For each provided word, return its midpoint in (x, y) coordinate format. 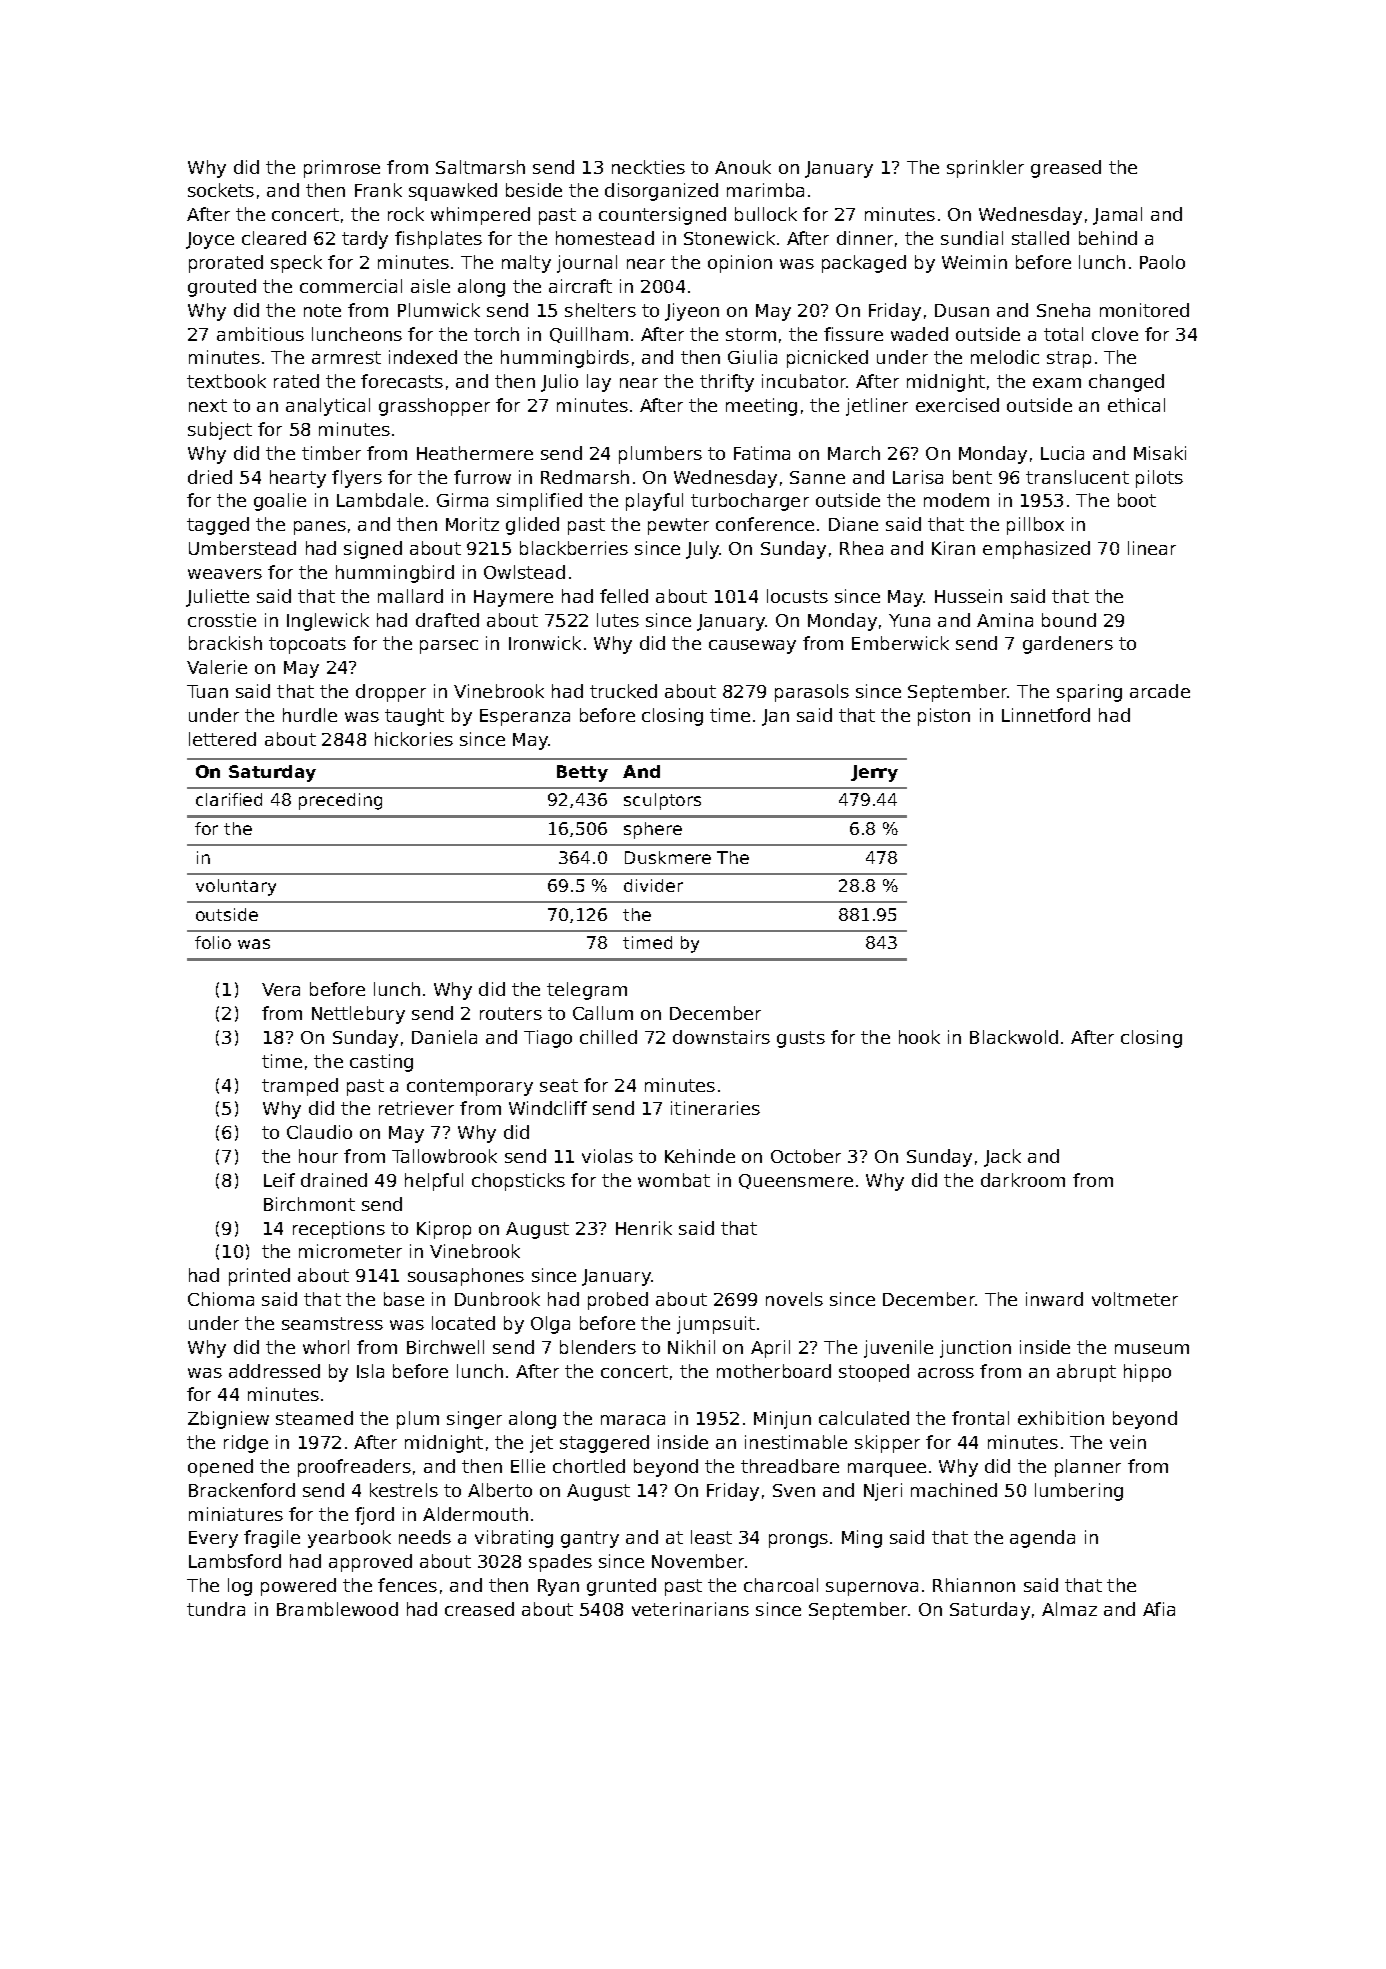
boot (1137, 500)
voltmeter (1135, 1299)
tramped (300, 1087)
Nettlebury (358, 1015)
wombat (674, 1180)
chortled (589, 1466)
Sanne (817, 477)
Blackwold (1014, 1037)
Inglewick (328, 622)
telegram (587, 991)
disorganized (661, 192)
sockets (221, 190)
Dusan (962, 310)
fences (407, 1585)
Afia (1159, 1609)
